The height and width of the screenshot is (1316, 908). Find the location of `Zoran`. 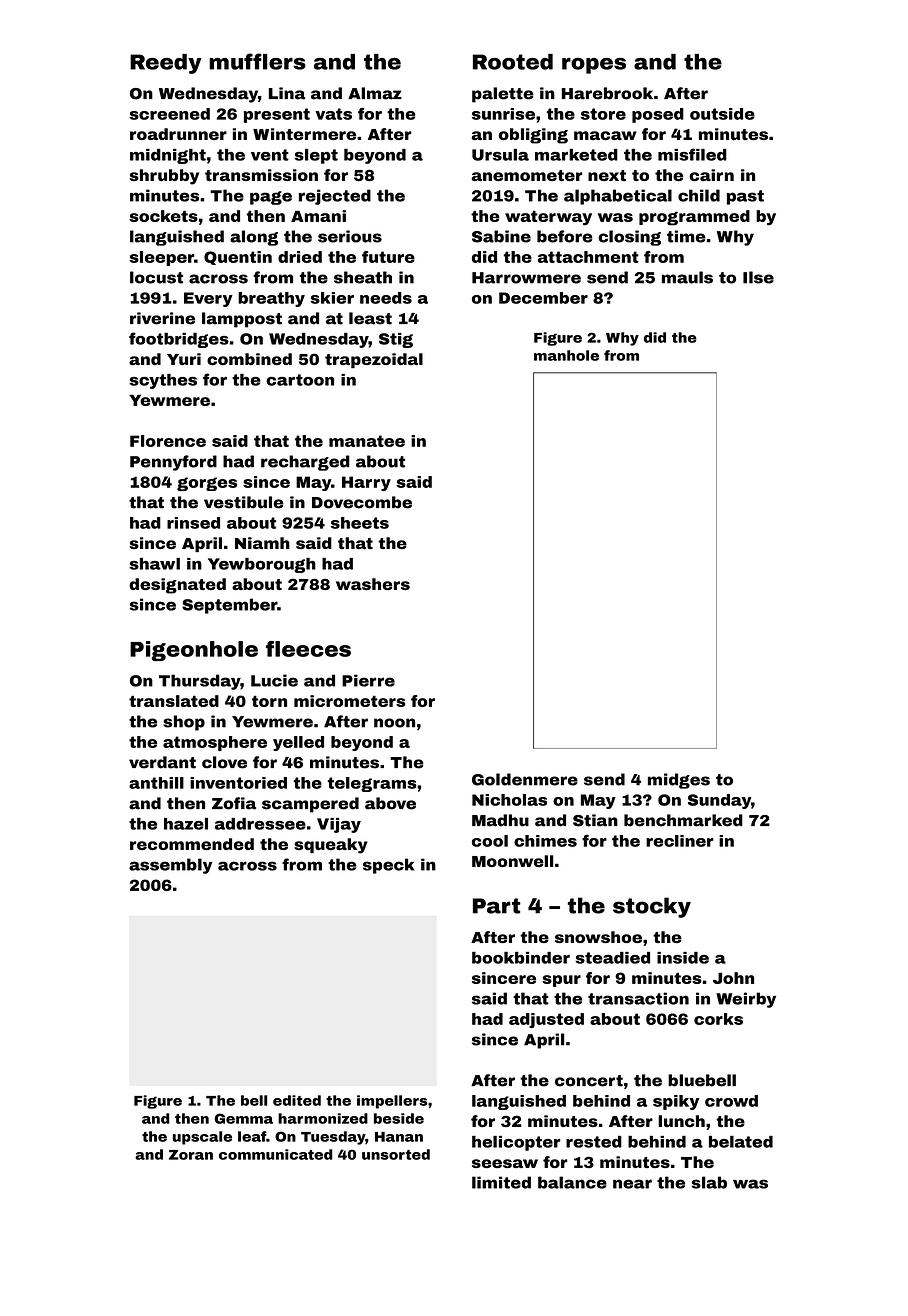

Zoran is located at coordinates (191, 1155).
